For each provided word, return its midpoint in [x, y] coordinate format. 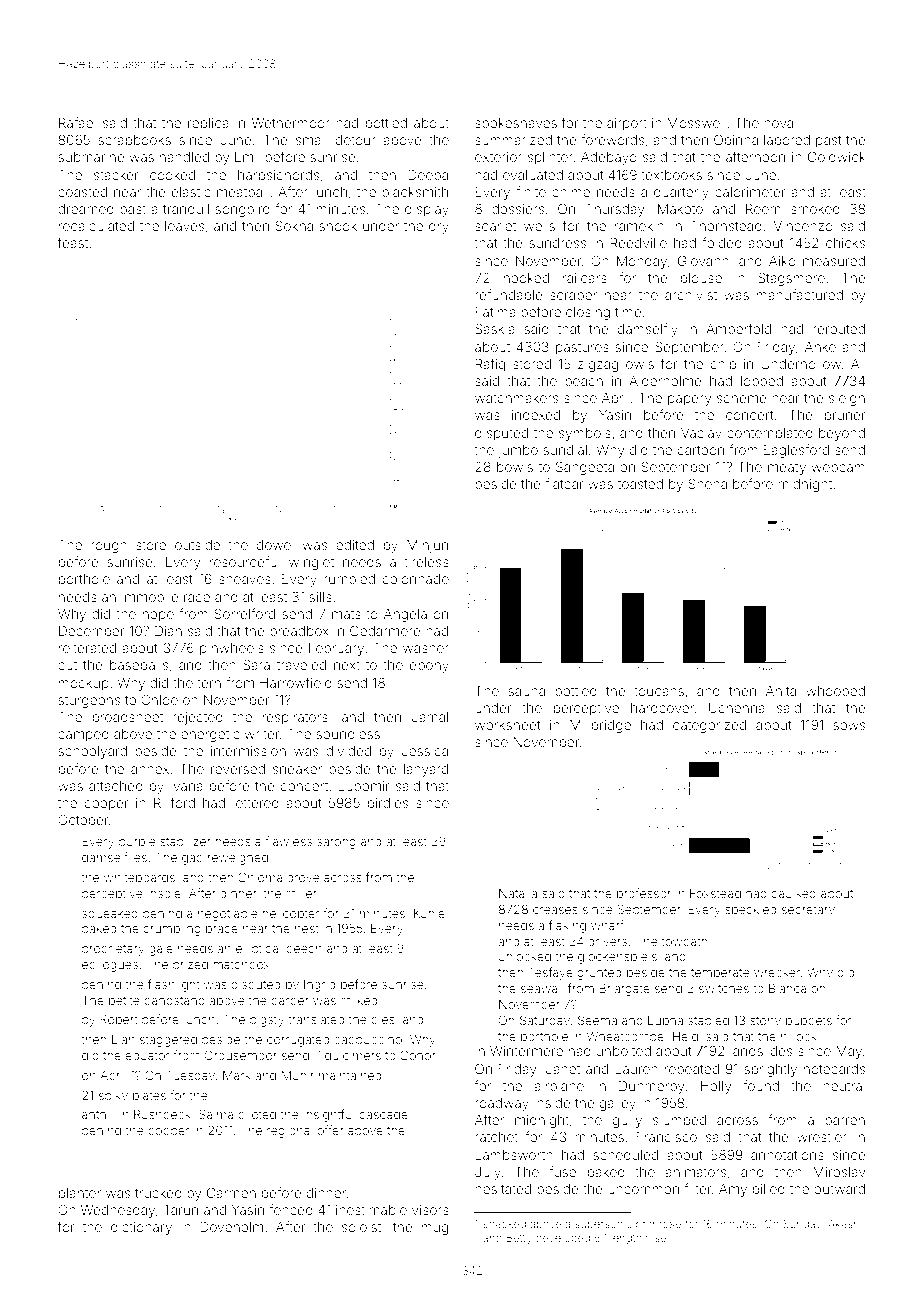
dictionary [141, 1228]
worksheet [508, 725]
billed [769, 1189]
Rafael [77, 122]
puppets [809, 1022]
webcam [838, 467]
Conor [418, 1055]
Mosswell [696, 123]
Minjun [427, 546]
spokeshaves [516, 124]
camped [83, 735]
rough [109, 546]
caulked [793, 893]
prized [190, 966]
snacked [504, 1224]
